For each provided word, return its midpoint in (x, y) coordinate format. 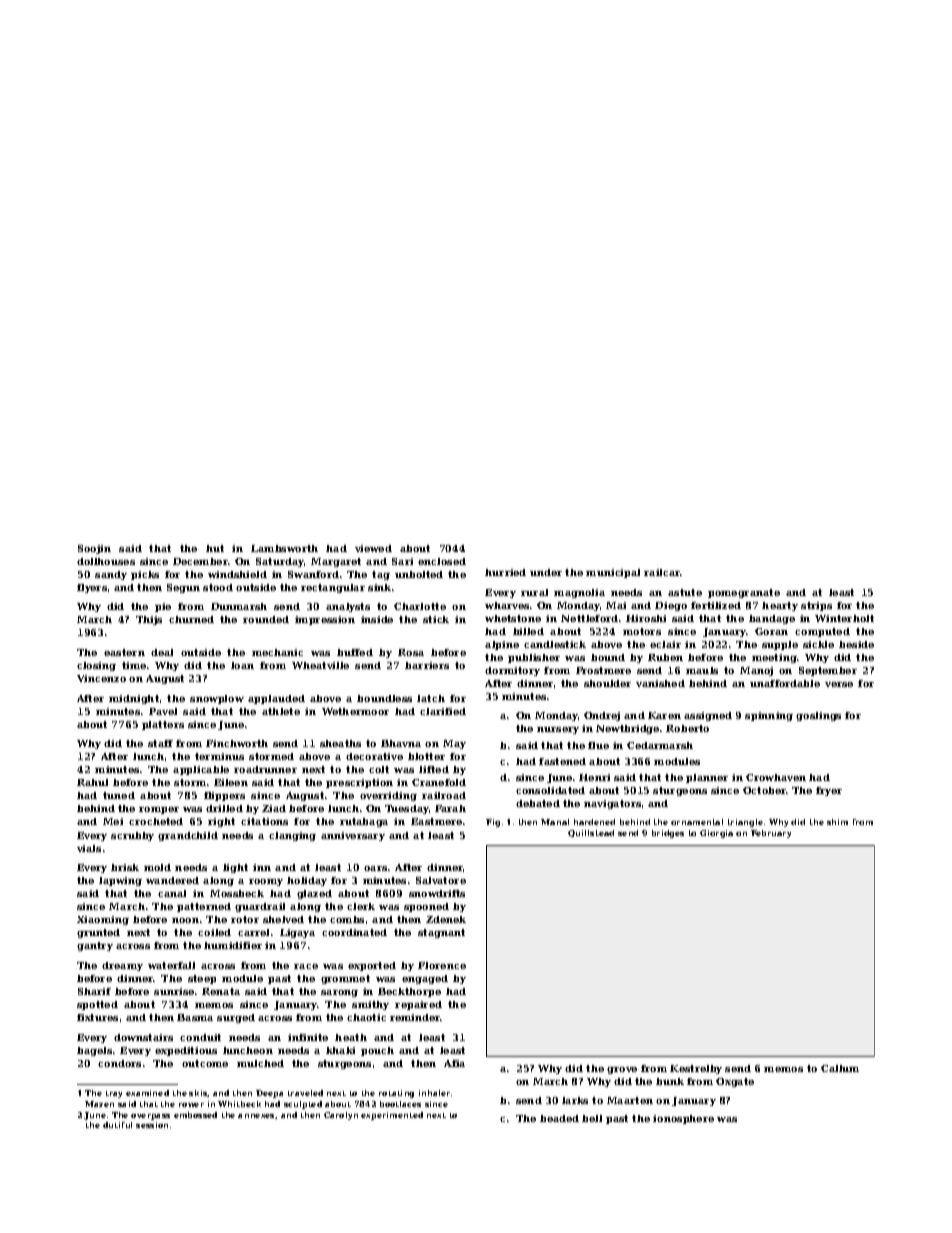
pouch (377, 1051)
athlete (281, 711)
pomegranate (744, 593)
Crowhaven (776, 777)
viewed (373, 548)
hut (215, 548)
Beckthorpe (409, 992)
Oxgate (735, 1082)
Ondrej (602, 716)
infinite (308, 1037)
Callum (840, 1068)
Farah (450, 808)
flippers (224, 796)
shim (837, 822)
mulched (260, 1063)
